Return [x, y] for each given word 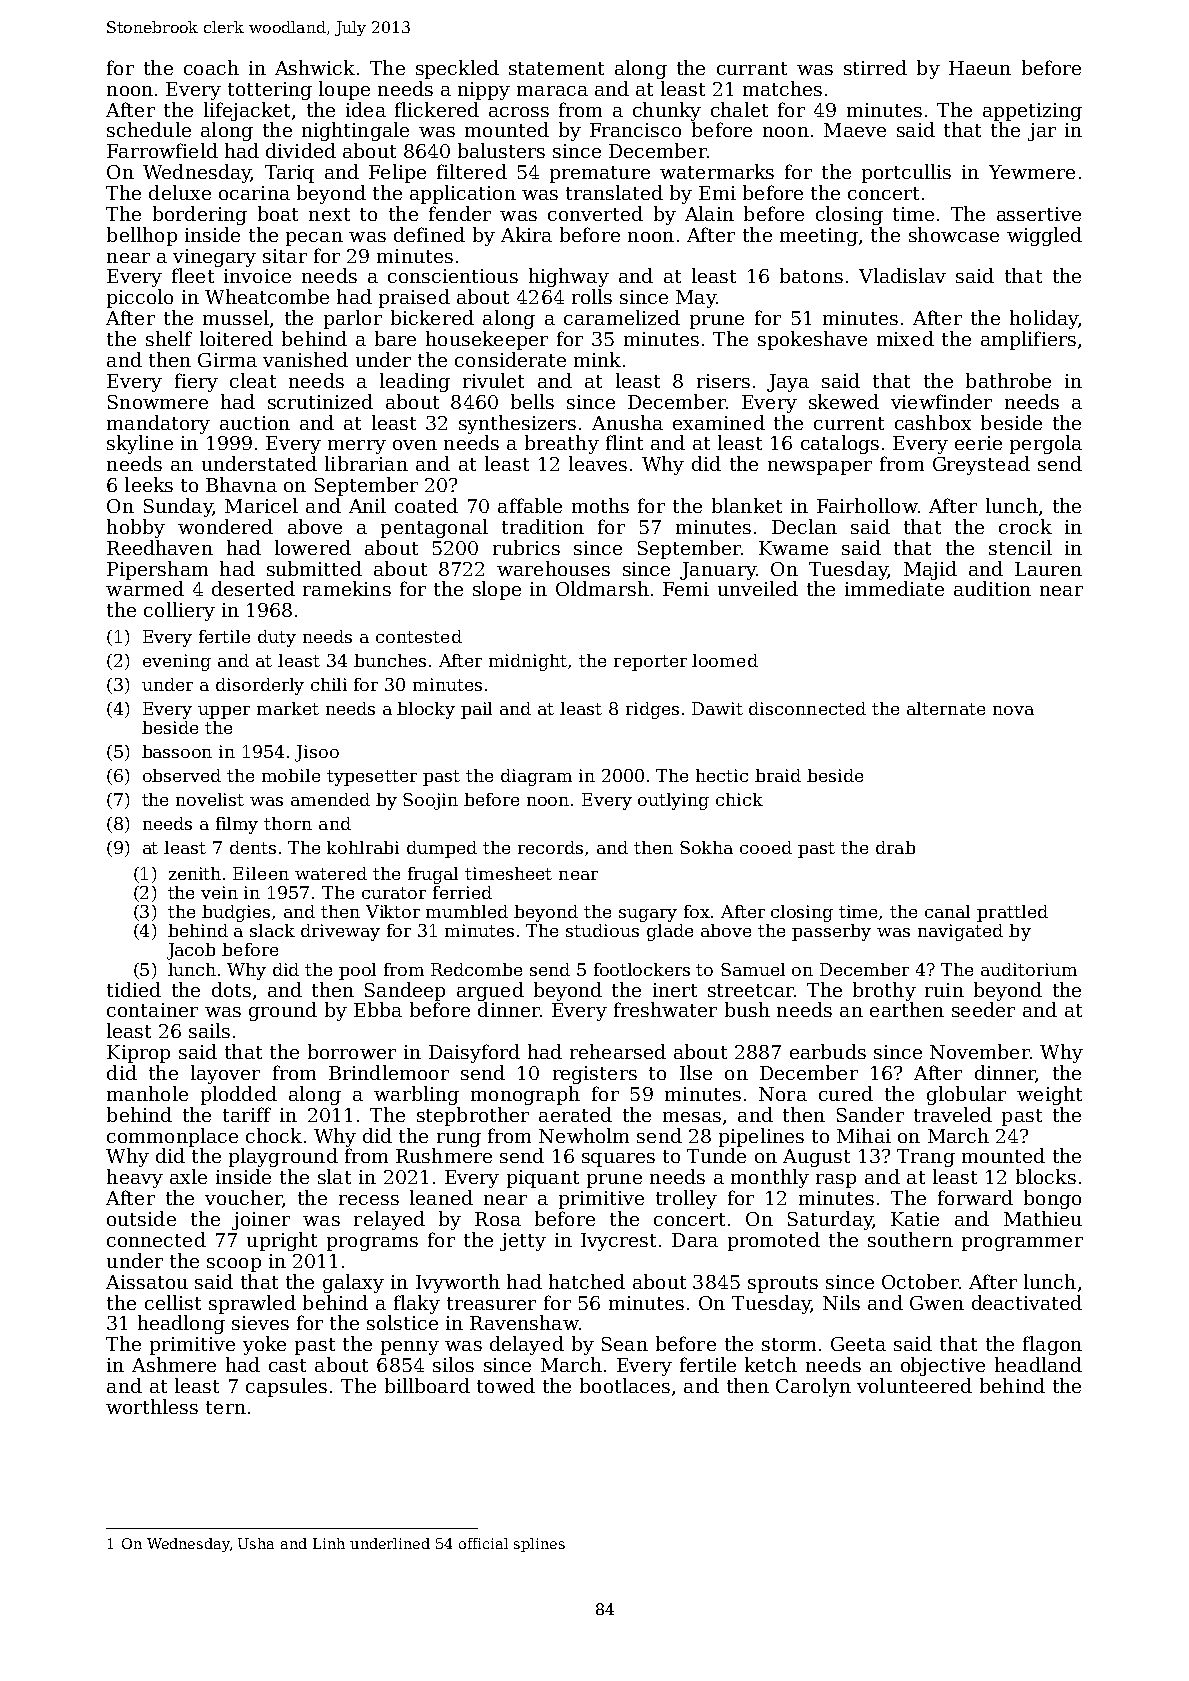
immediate [894, 588]
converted [595, 213]
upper [224, 712]
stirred [875, 67]
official [483, 1543]
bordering [200, 215]
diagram [536, 777]
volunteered [914, 1385]
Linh [329, 1543]
